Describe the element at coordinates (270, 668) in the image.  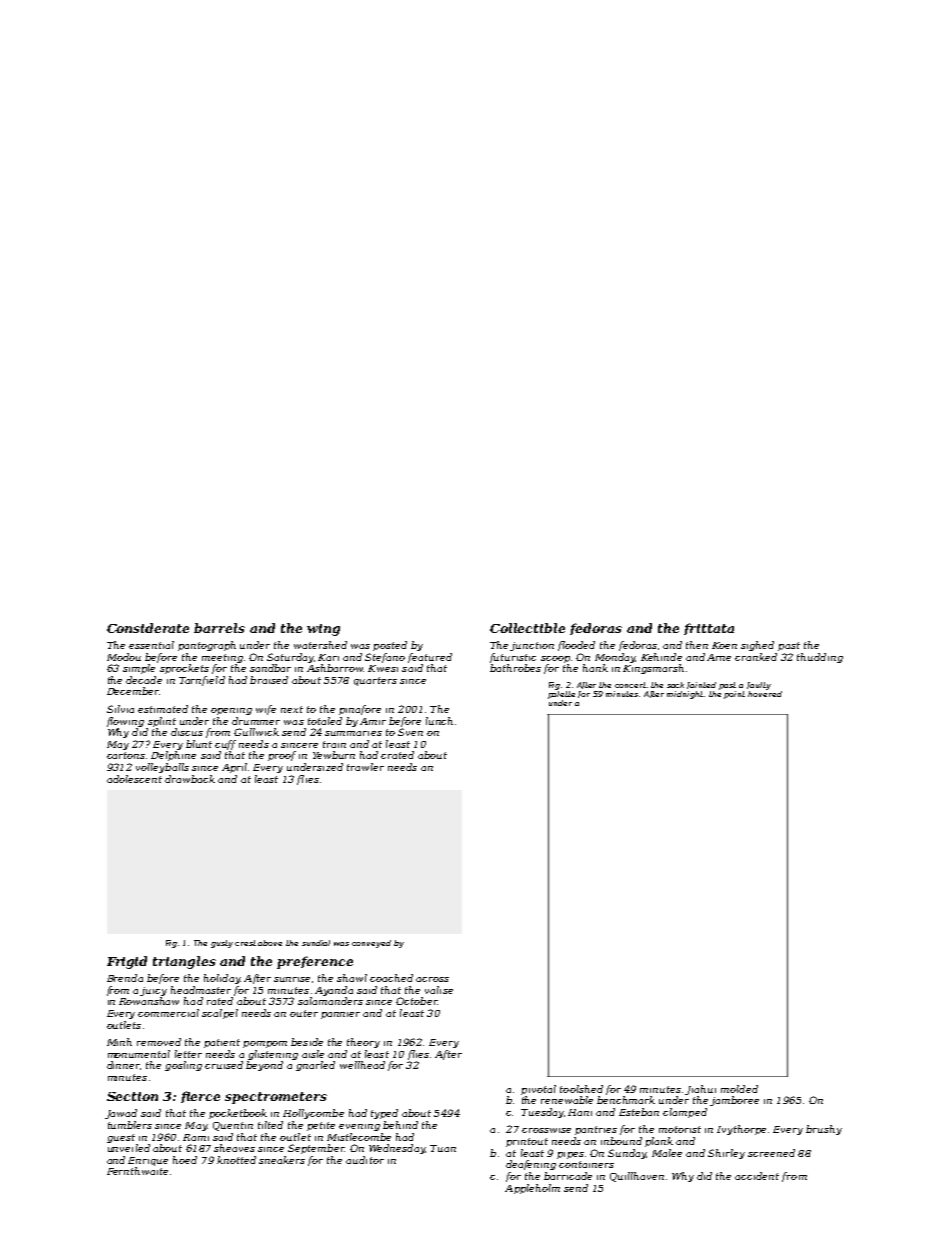
I see `sandbar` at that location.
